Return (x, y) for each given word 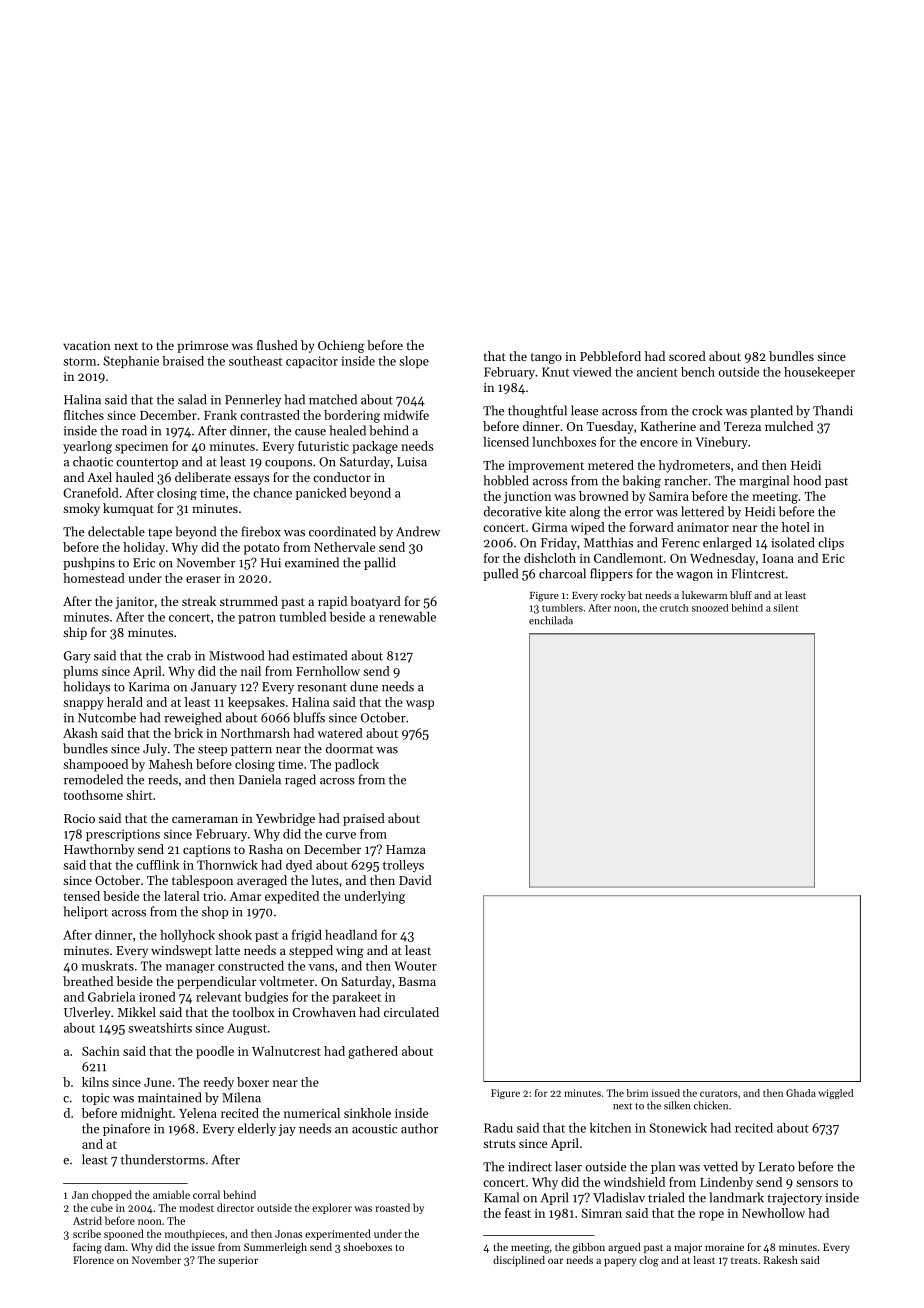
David (415, 880)
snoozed (710, 608)
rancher (686, 480)
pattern (251, 750)
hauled (135, 477)
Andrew (418, 531)
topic (96, 1099)
